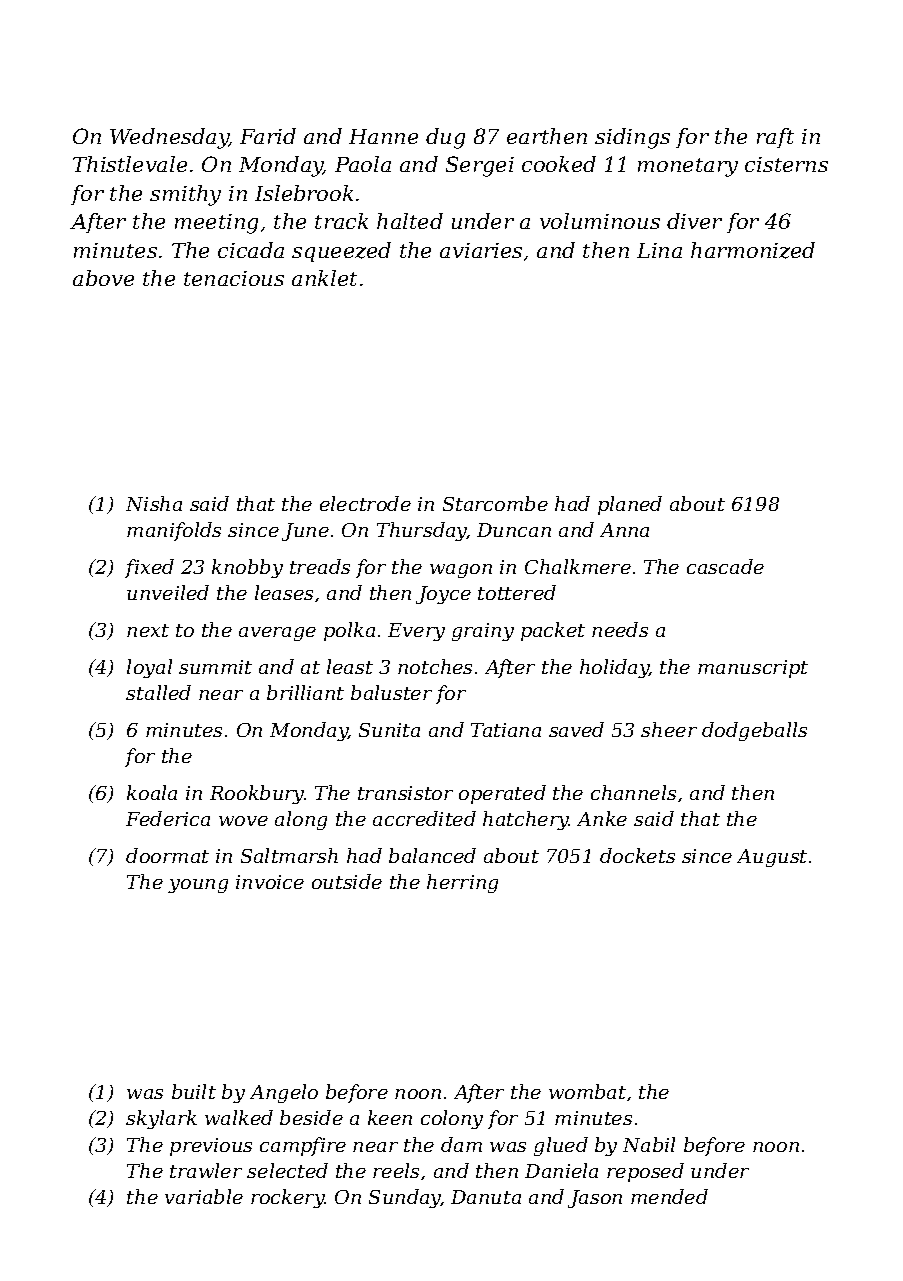 The height and width of the document is (1281, 903). I want to click on Angelo, so click(284, 1093).
